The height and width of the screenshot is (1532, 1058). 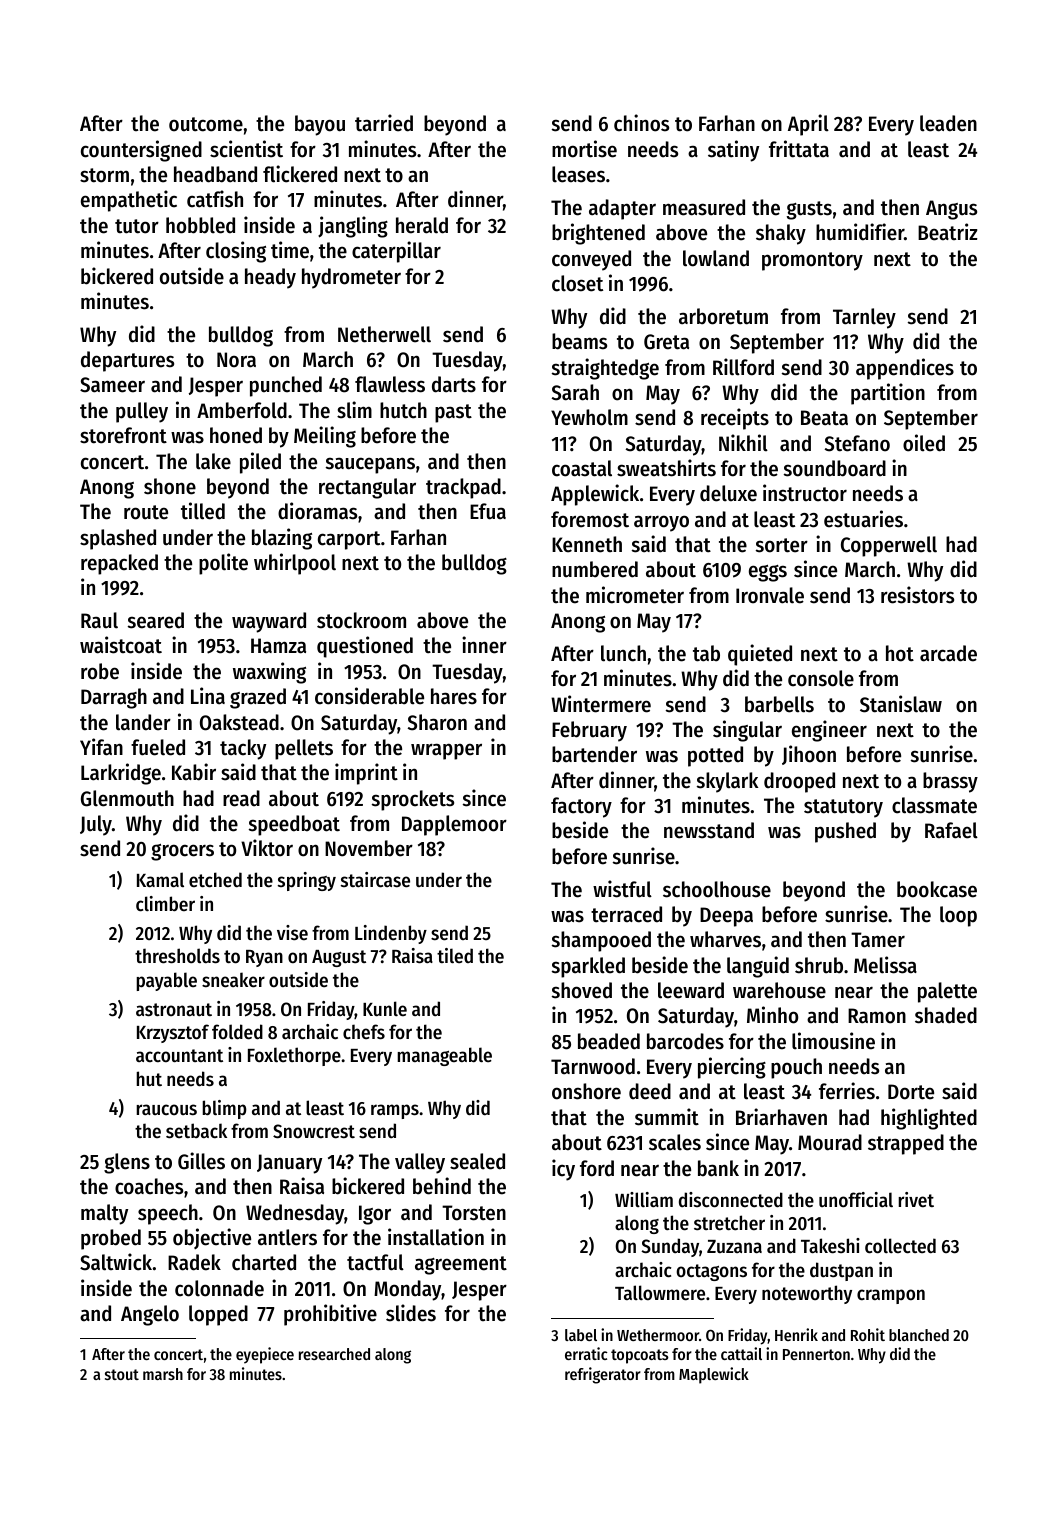 I want to click on lopped, so click(x=218, y=1315).
